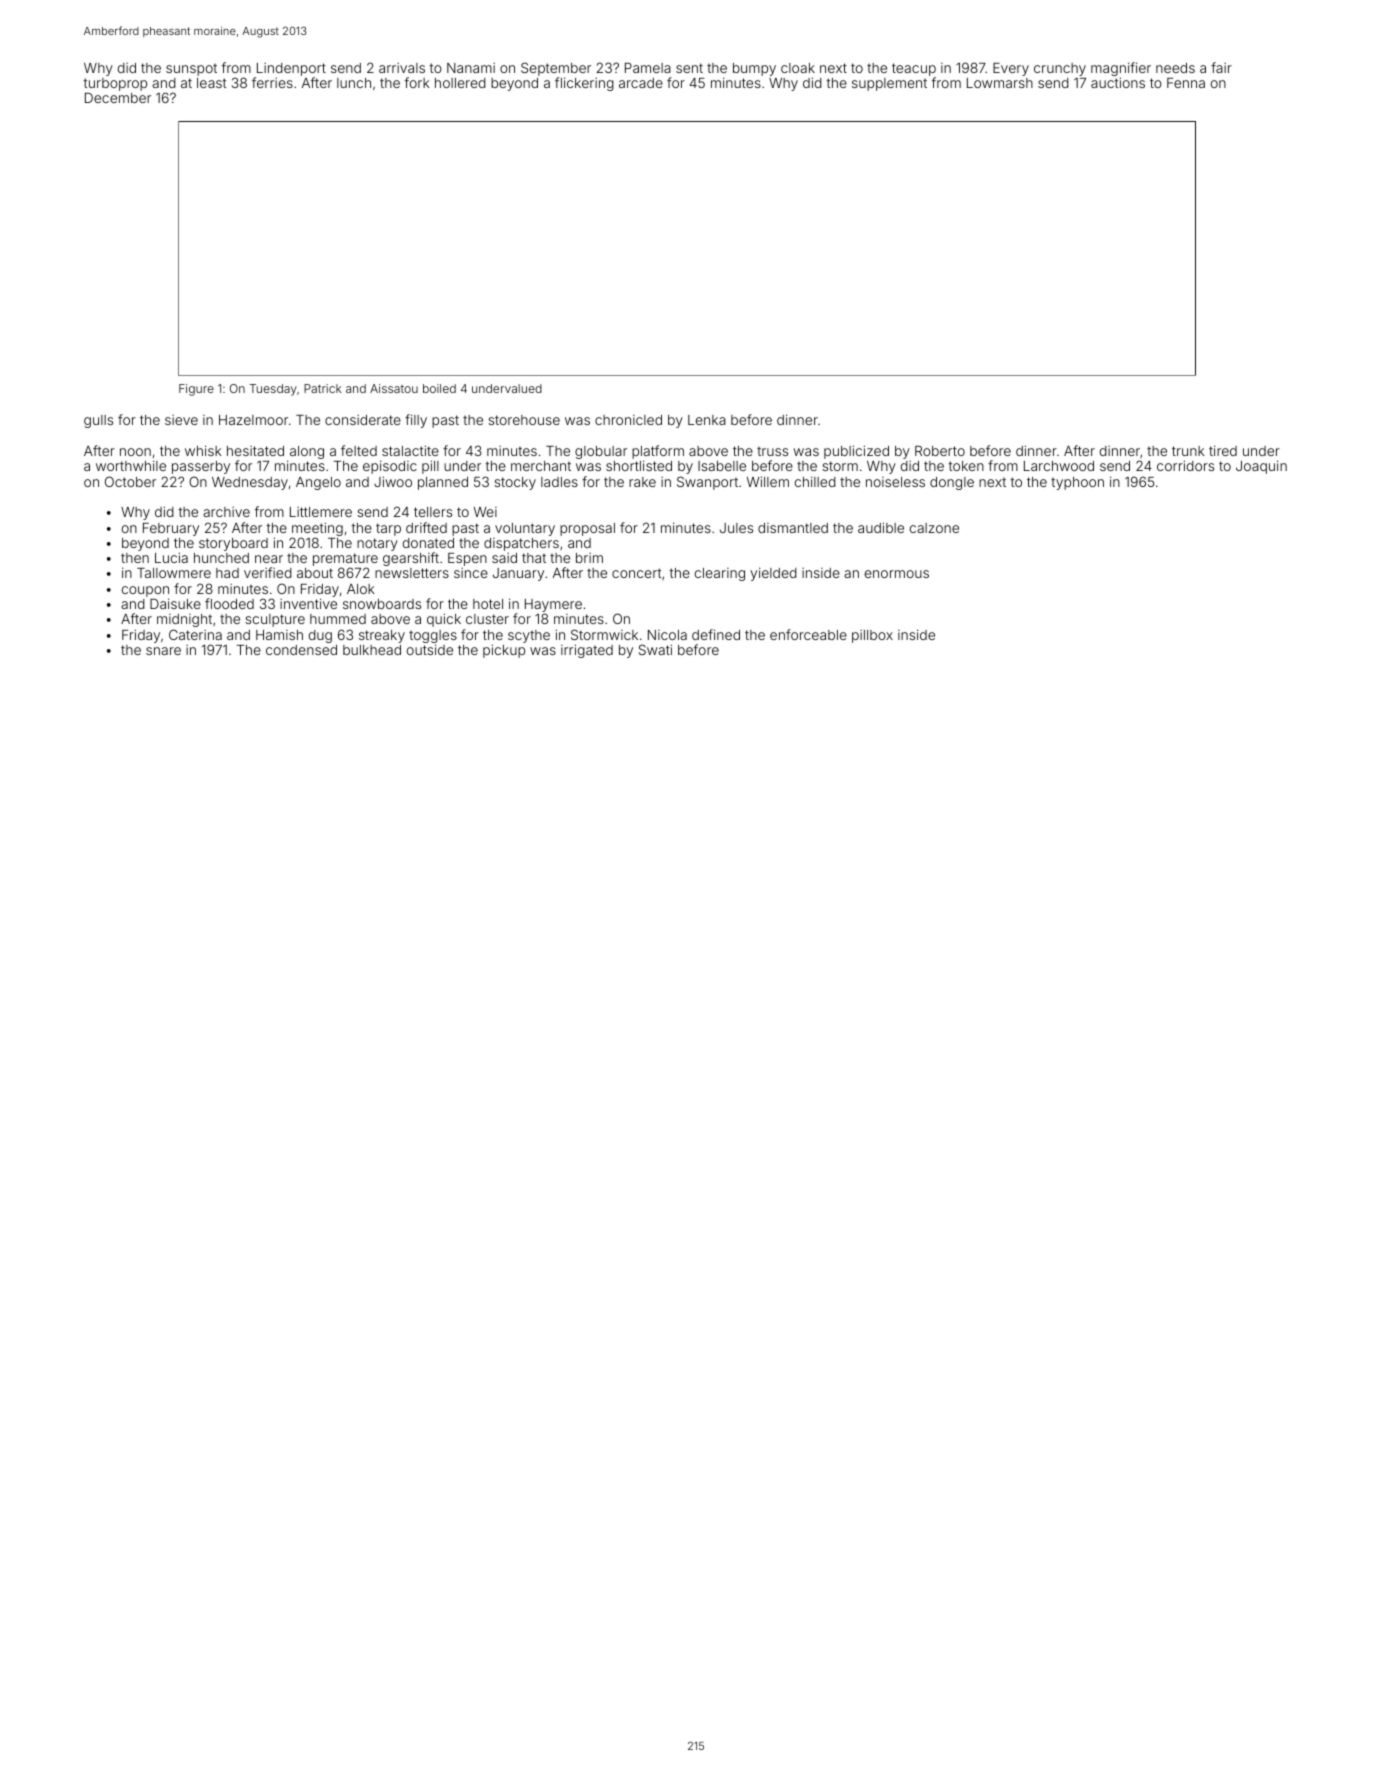 The image size is (1374, 1778). Describe the element at coordinates (196, 390) in the screenshot. I see `Figure` at that location.
